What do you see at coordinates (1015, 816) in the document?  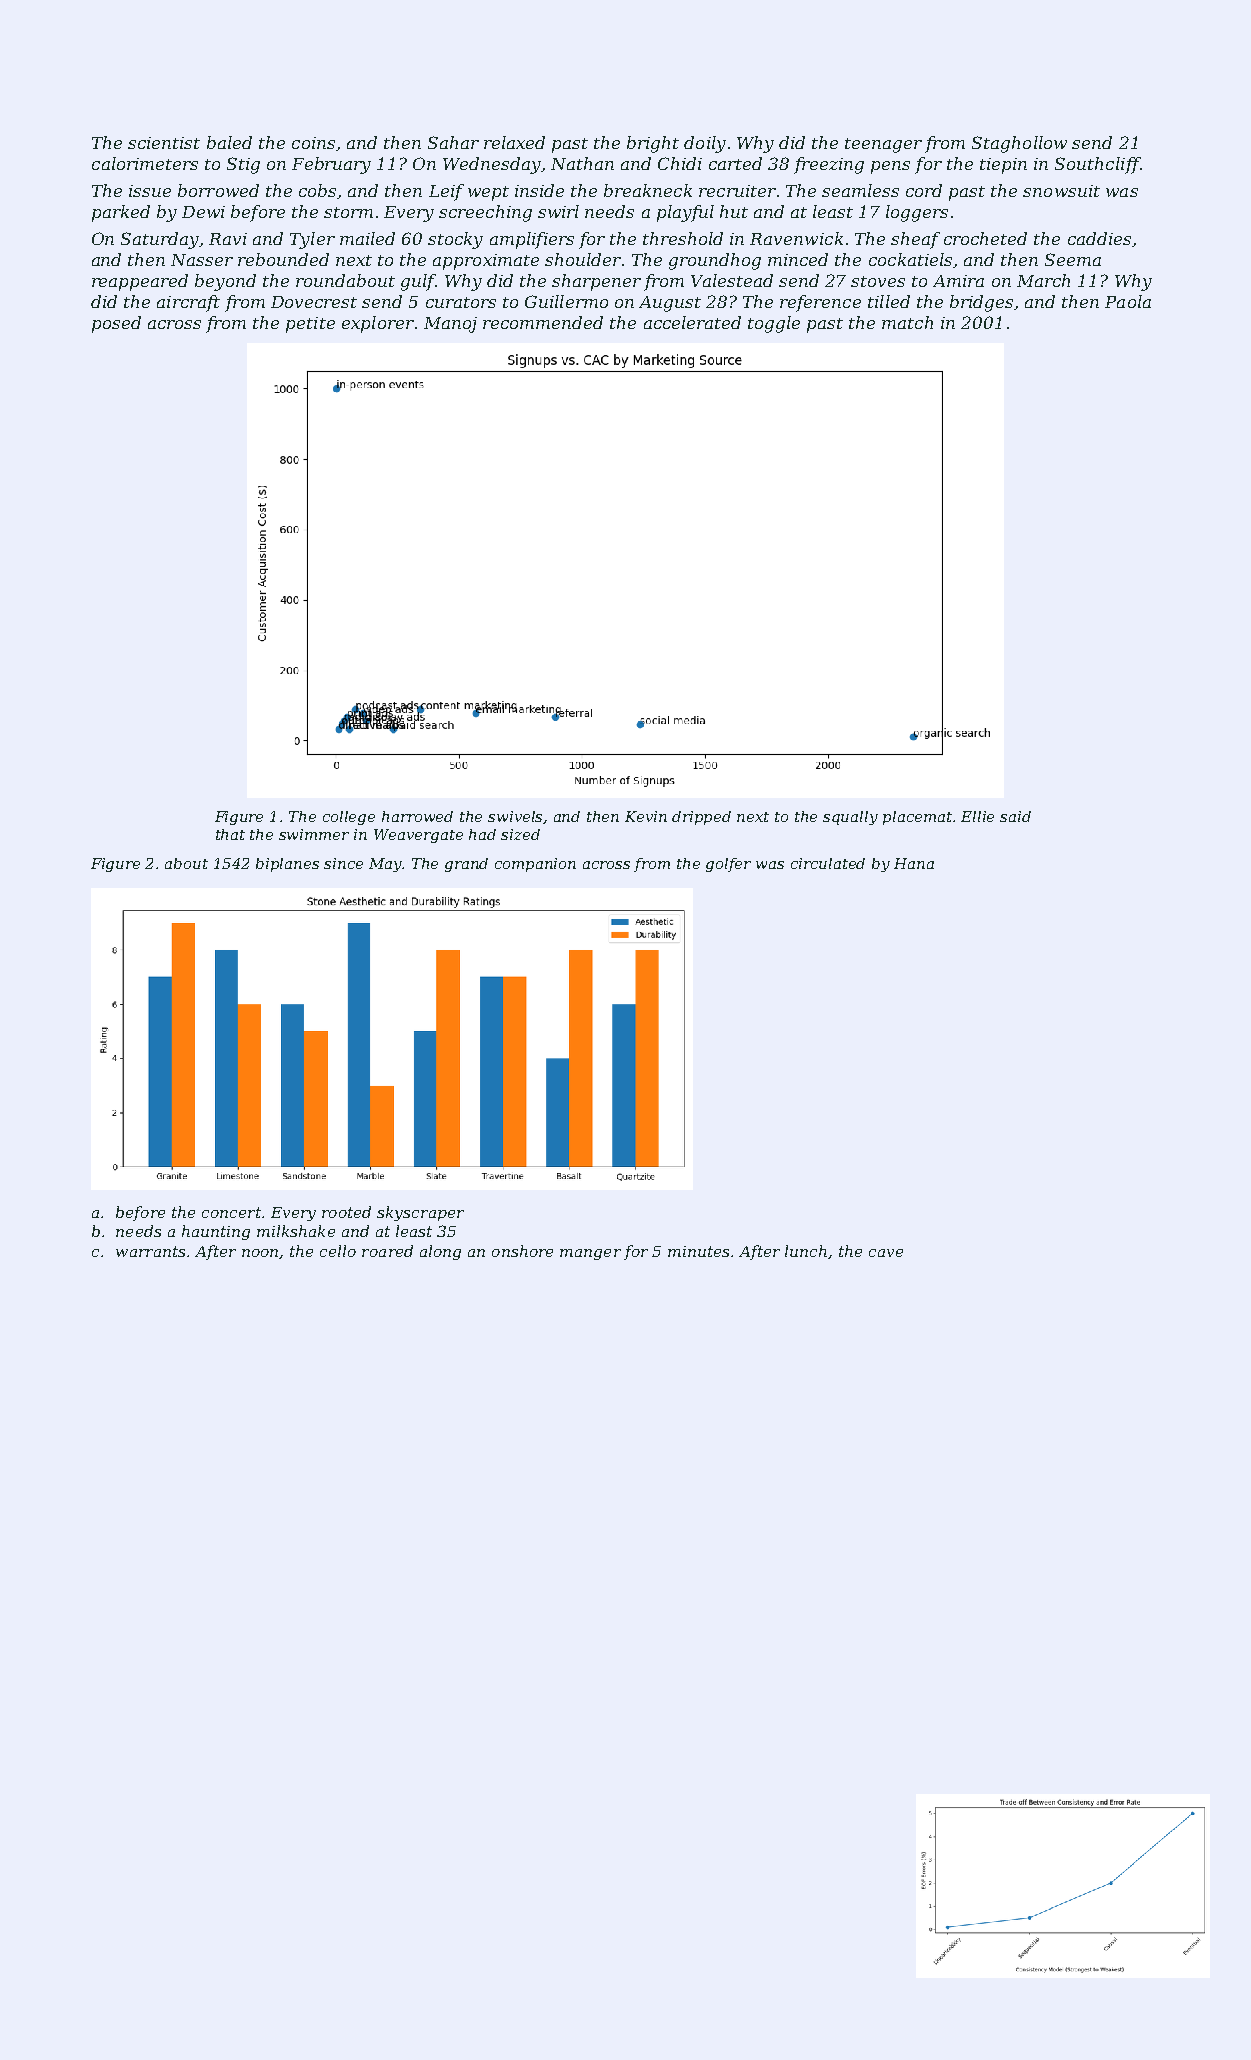 I see `said` at bounding box center [1015, 816].
